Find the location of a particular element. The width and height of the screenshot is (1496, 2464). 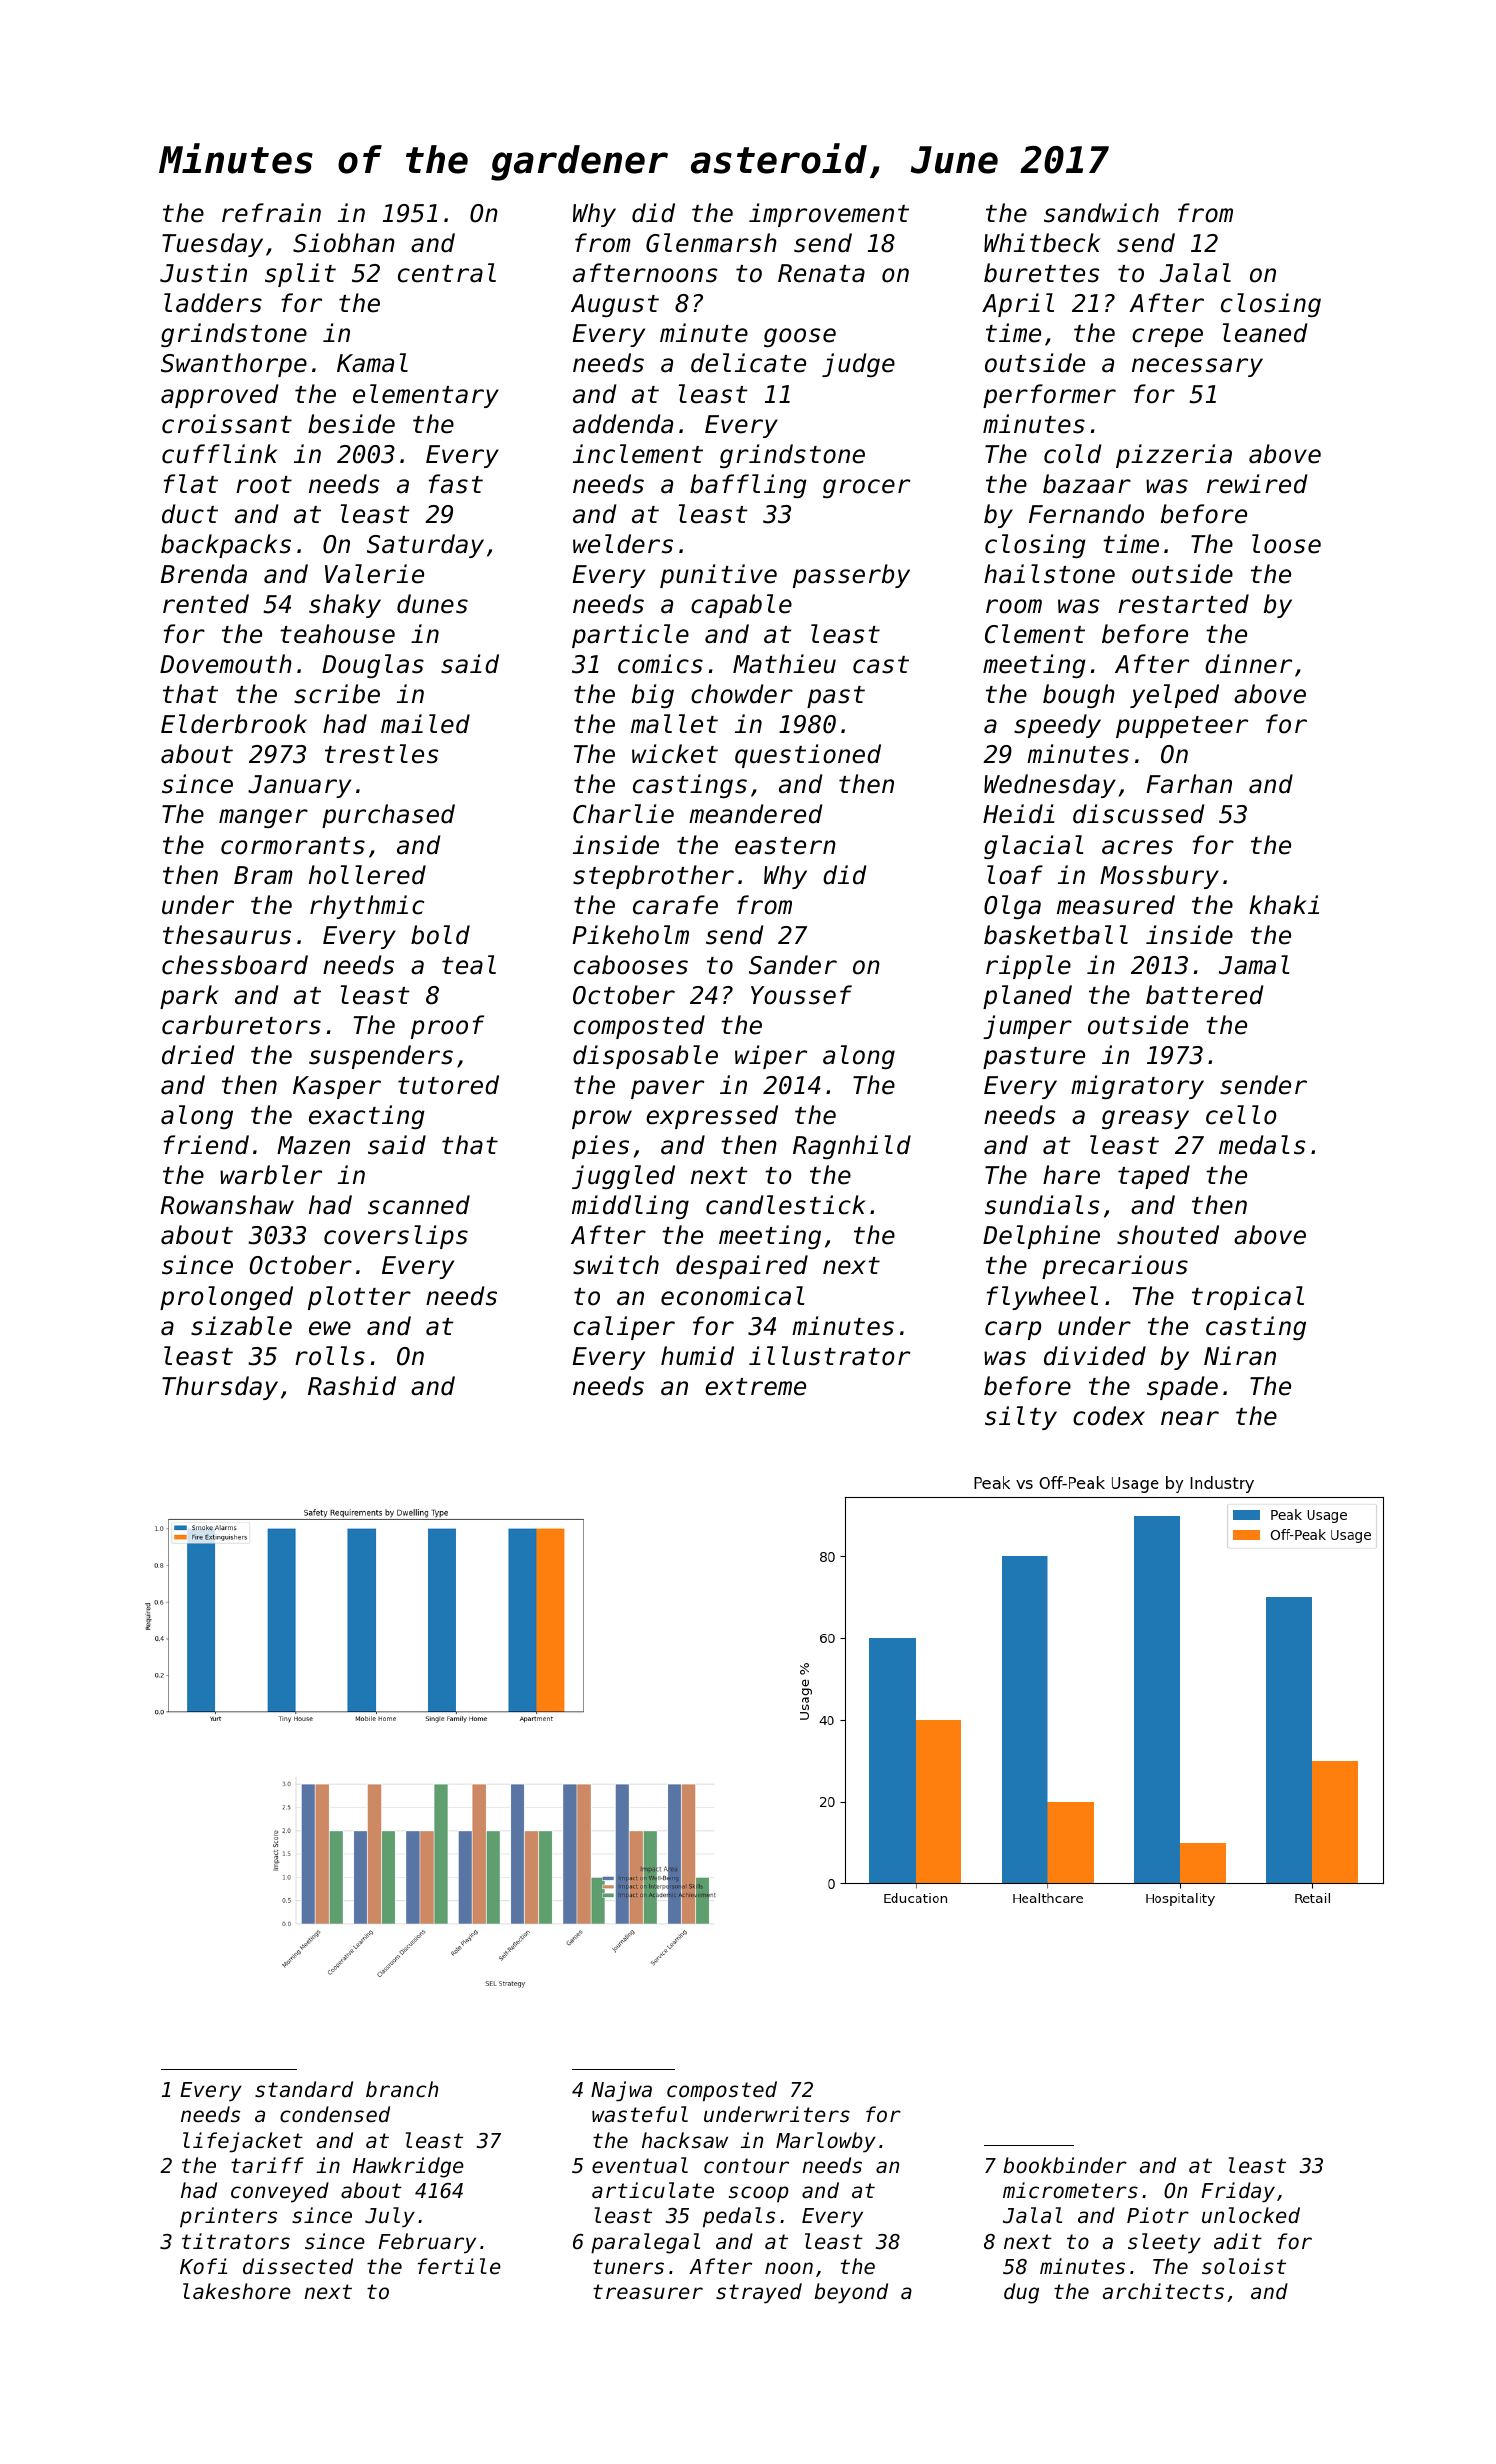

dinner is located at coordinates (1248, 664).
